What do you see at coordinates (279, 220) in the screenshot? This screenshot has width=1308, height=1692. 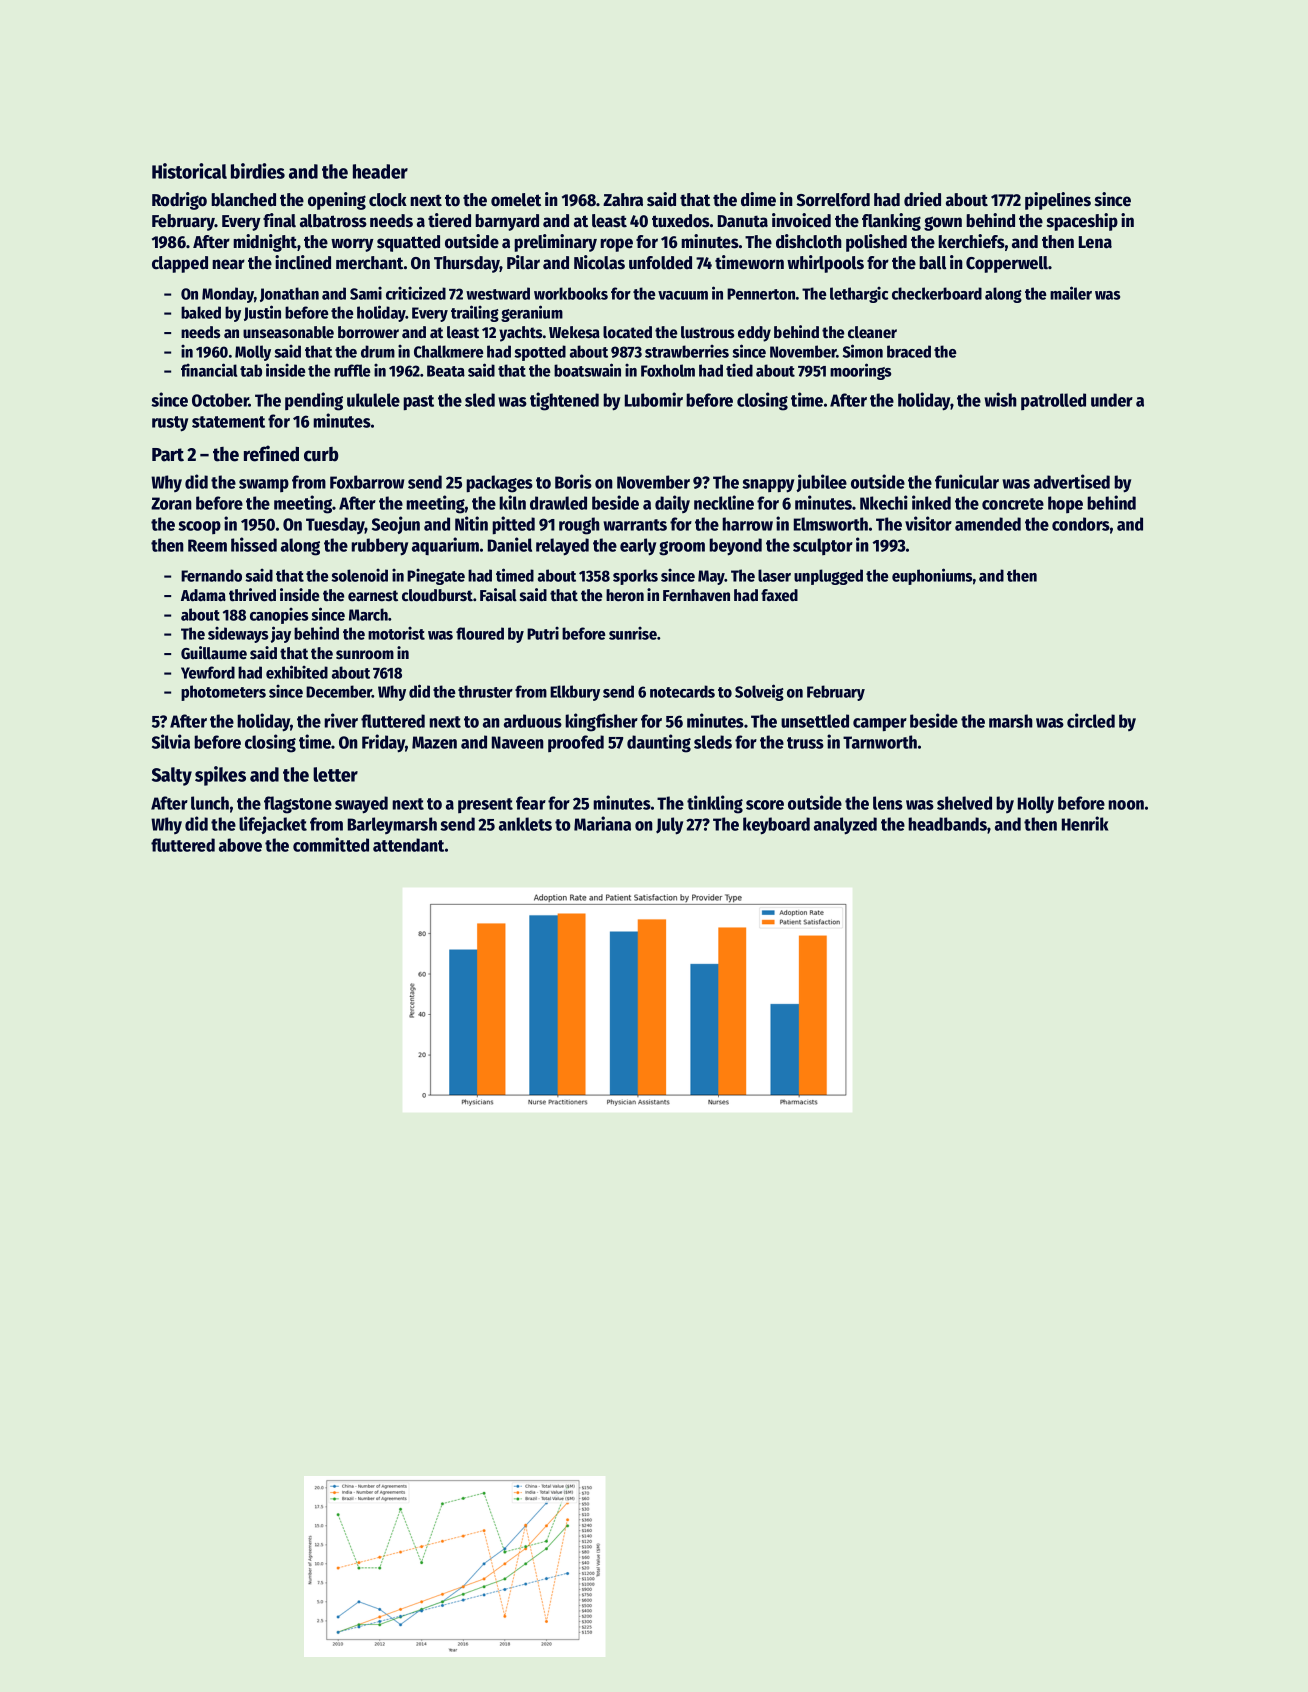 I see `final` at bounding box center [279, 220].
